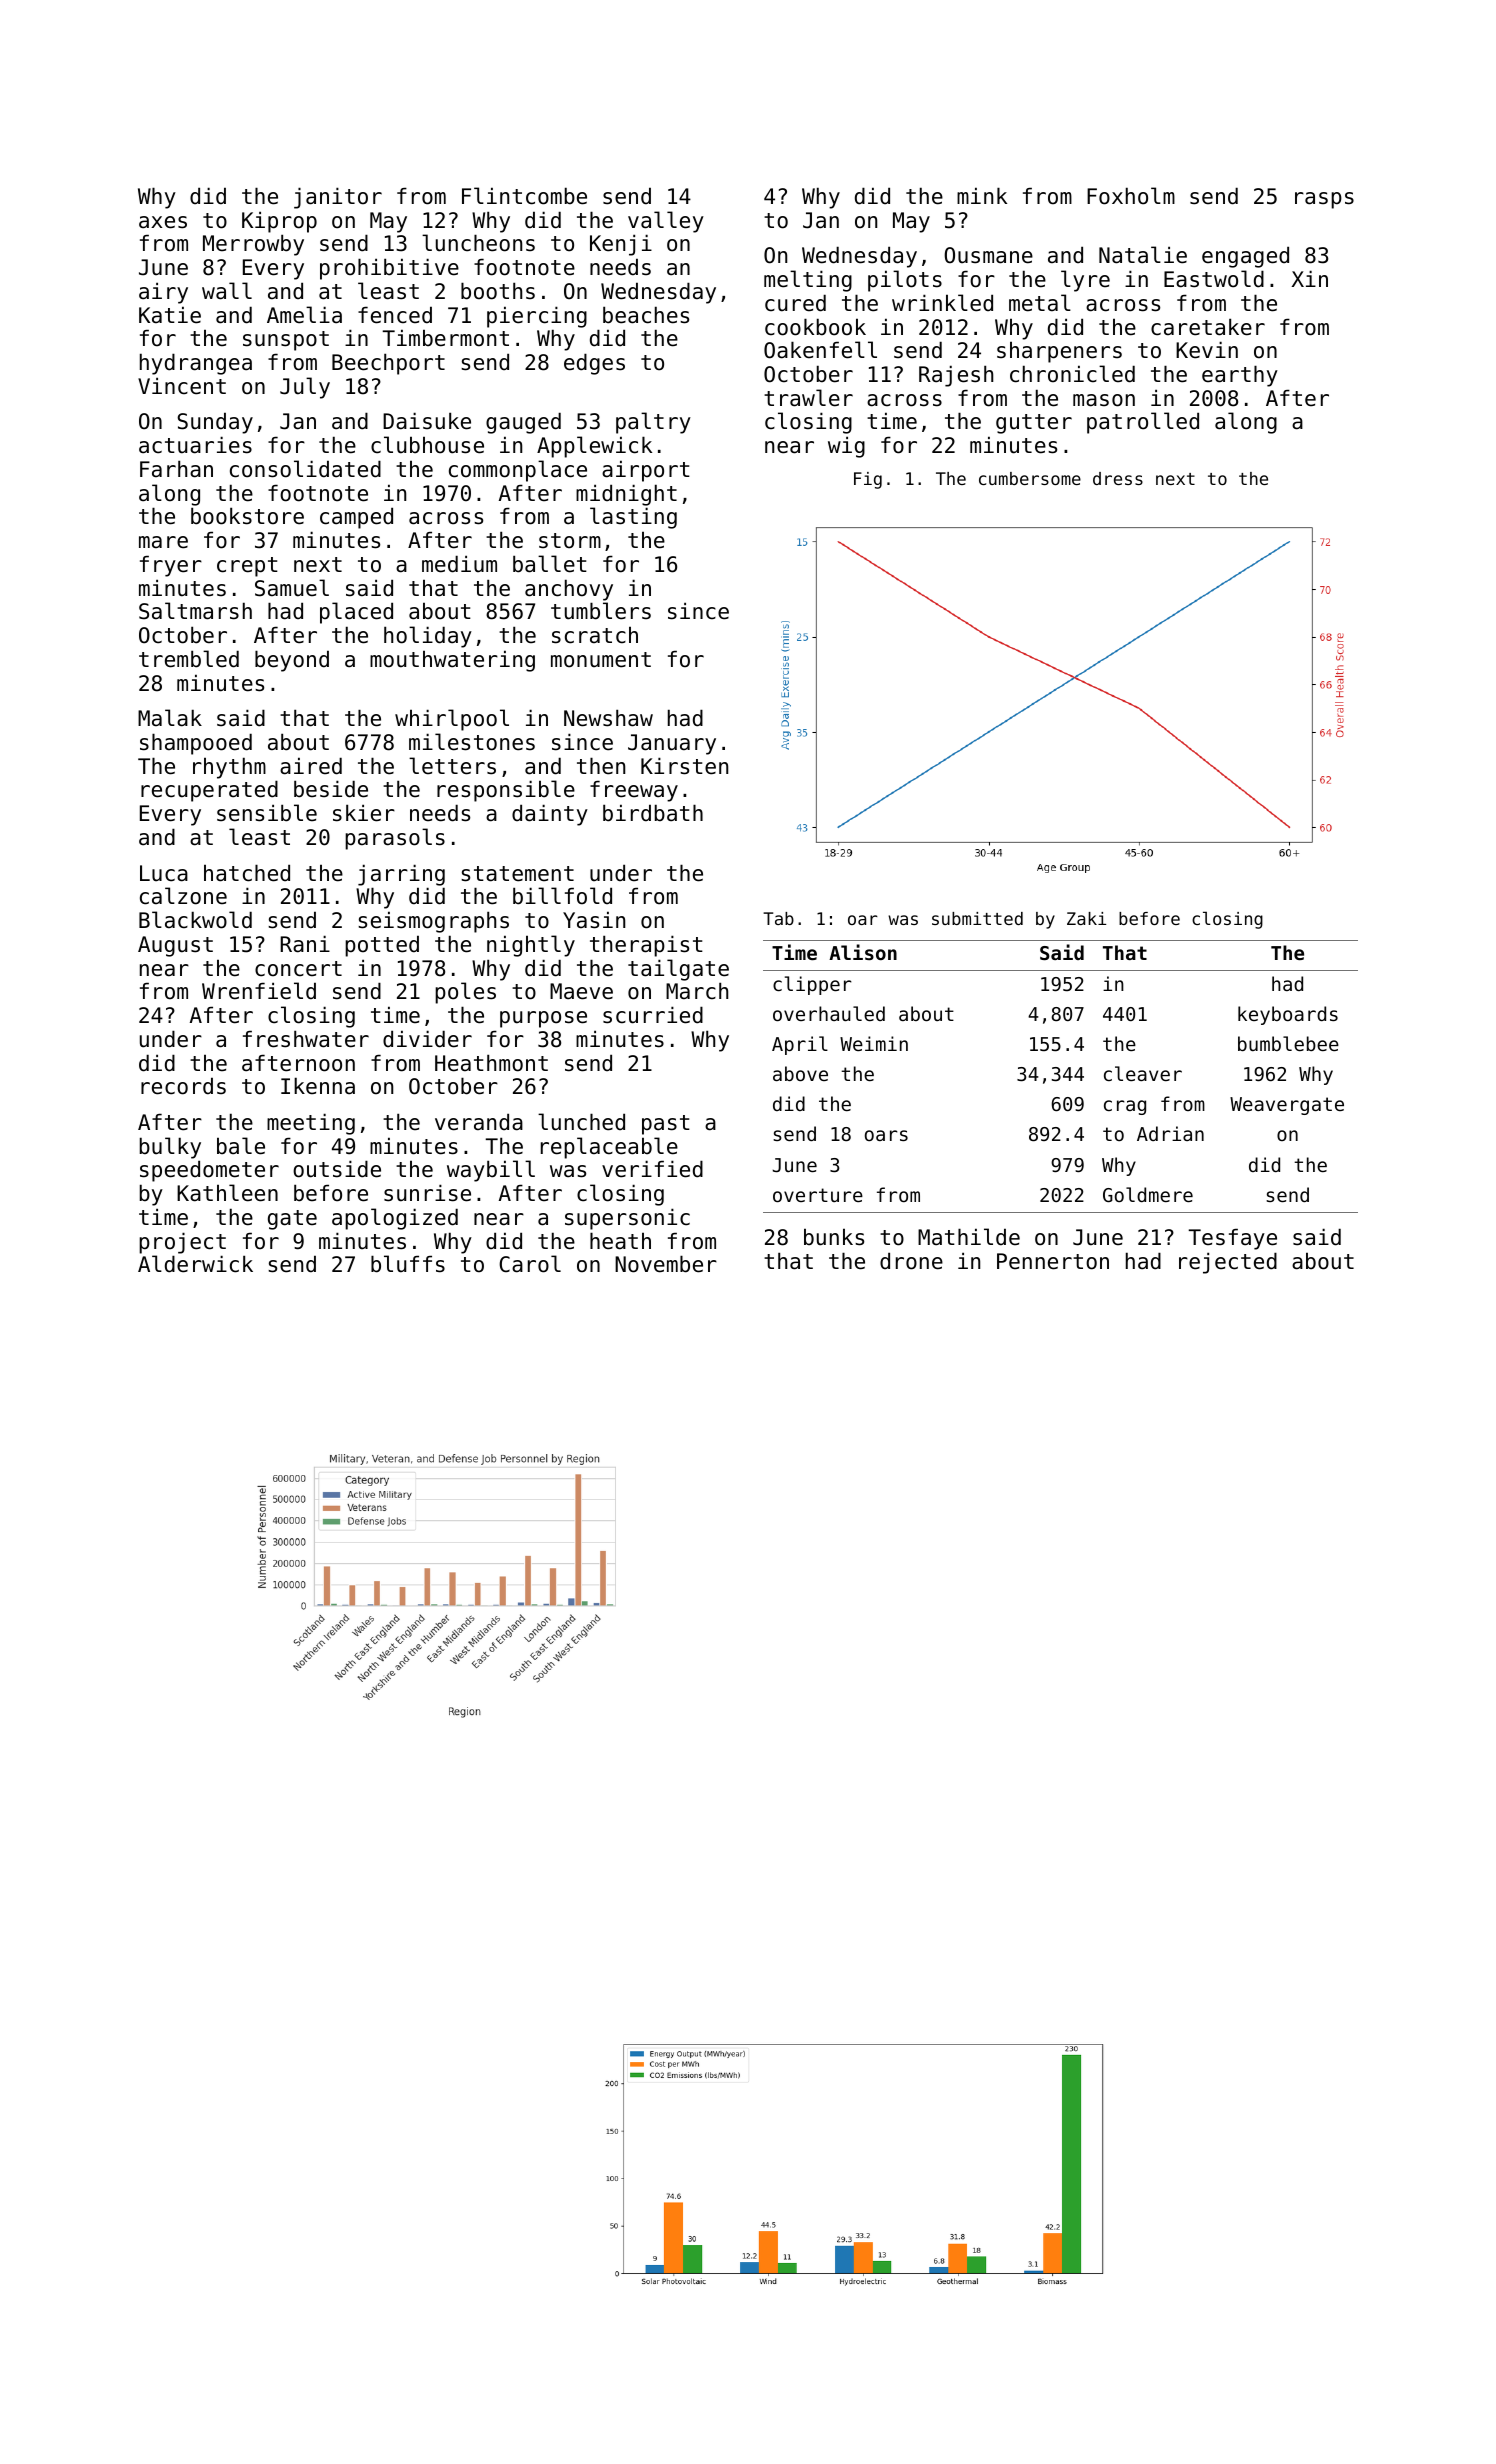 Image resolution: width=1496 pixels, height=2464 pixels. I want to click on tumblers, so click(601, 611).
